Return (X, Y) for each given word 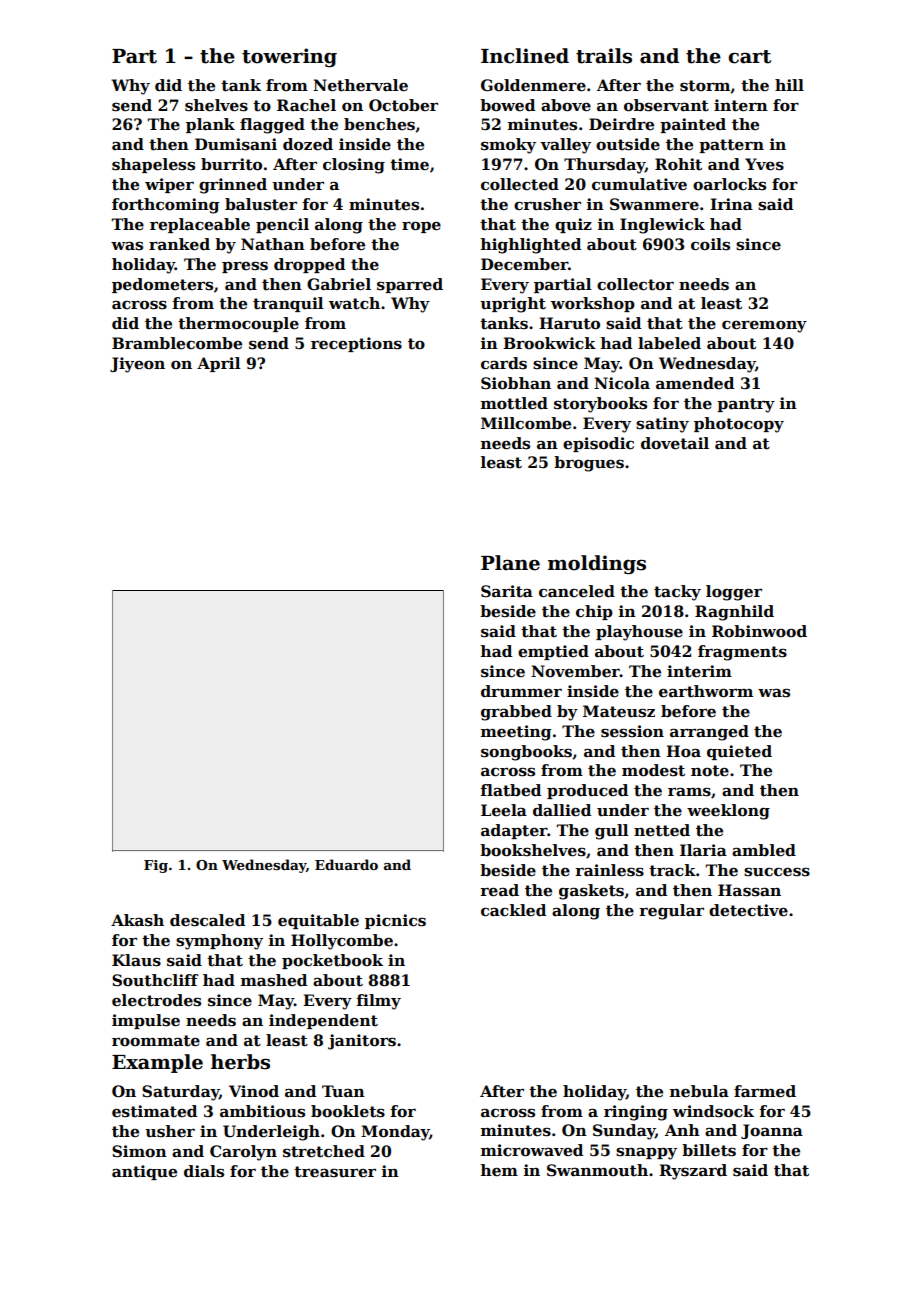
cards (504, 363)
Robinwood (759, 631)
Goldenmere (533, 85)
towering (289, 57)
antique (144, 1172)
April (219, 364)
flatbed (510, 790)
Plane (510, 563)
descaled (207, 920)
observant (666, 105)
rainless (609, 870)
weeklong (728, 812)
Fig (156, 866)
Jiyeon (137, 365)
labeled (669, 343)
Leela (504, 810)
